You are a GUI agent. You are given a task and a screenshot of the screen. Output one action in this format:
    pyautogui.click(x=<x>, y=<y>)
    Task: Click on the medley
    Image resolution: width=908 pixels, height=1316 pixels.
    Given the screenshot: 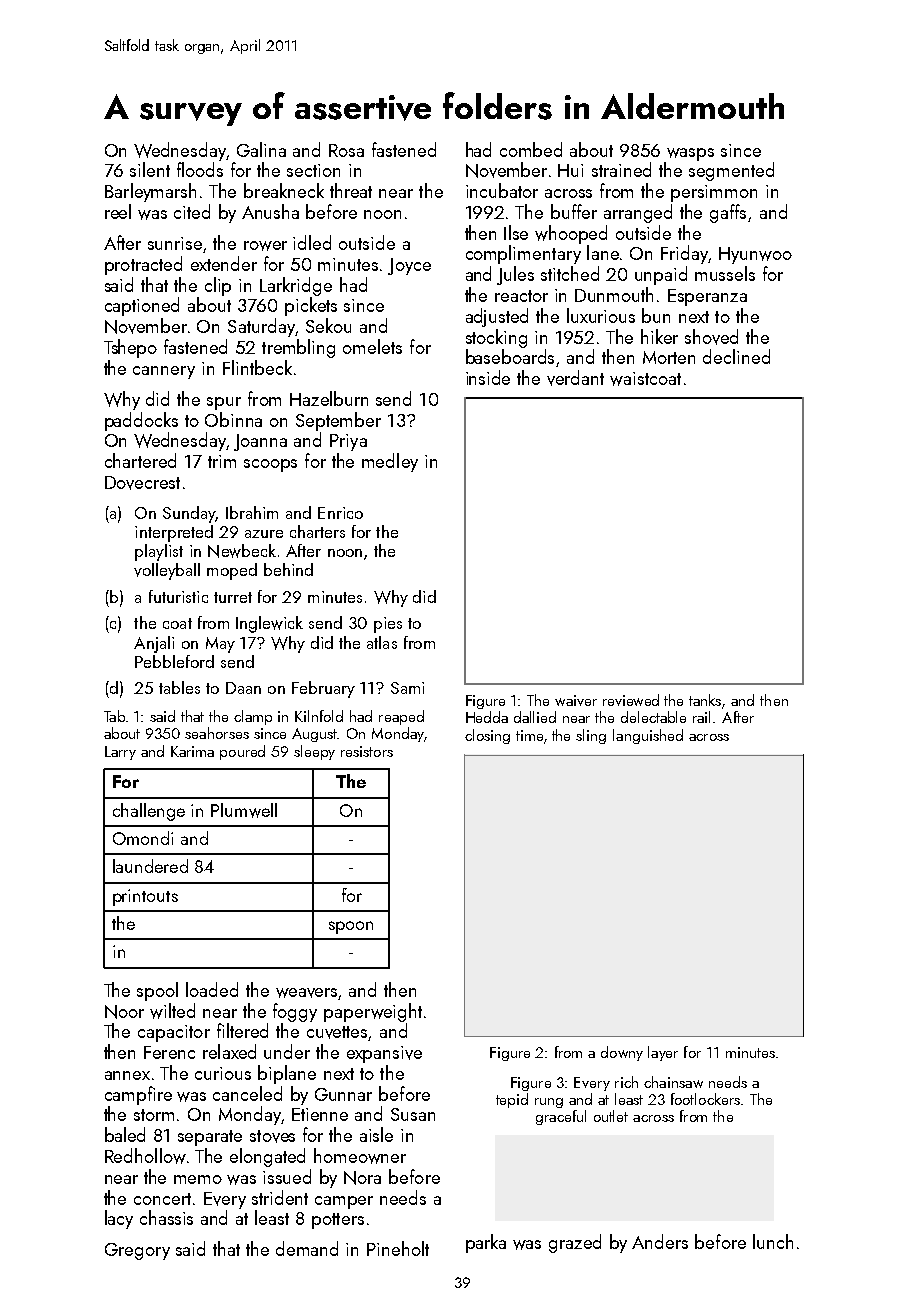 What is the action you would take?
    pyautogui.click(x=390, y=462)
